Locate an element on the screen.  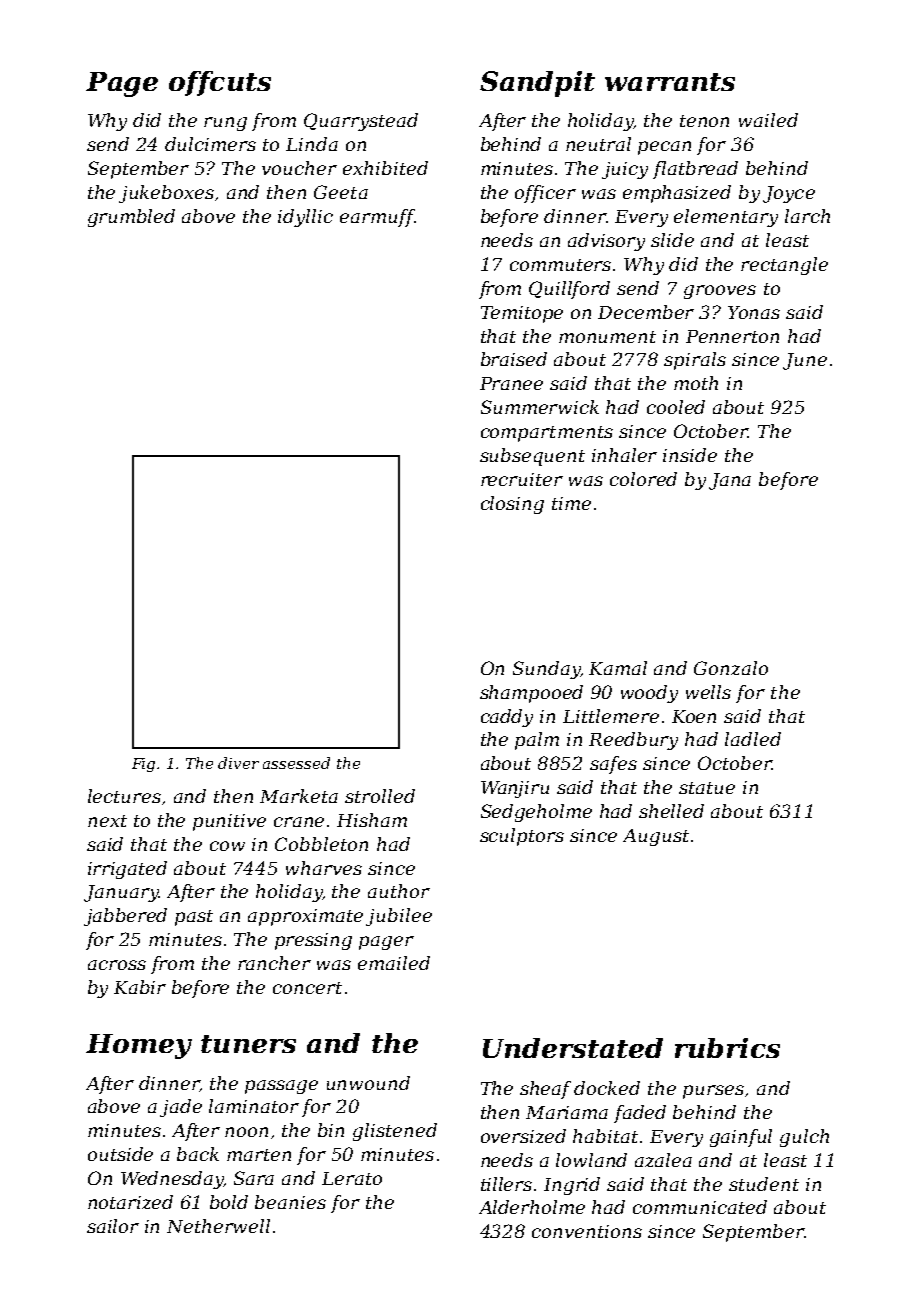
Wednesday is located at coordinates (172, 1180).
